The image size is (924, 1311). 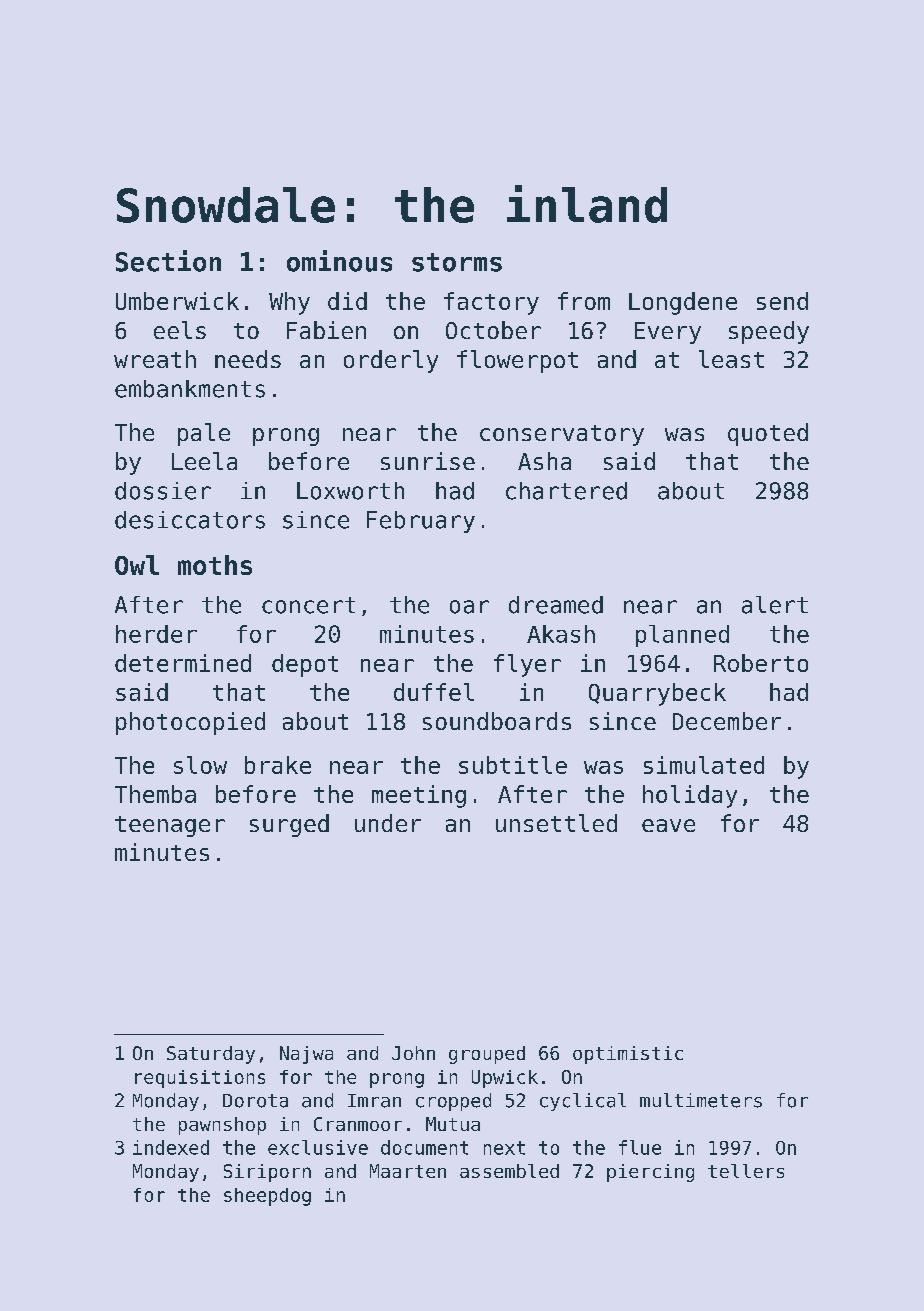 What do you see at coordinates (668, 825) in the page?
I see `eave` at bounding box center [668, 825].
